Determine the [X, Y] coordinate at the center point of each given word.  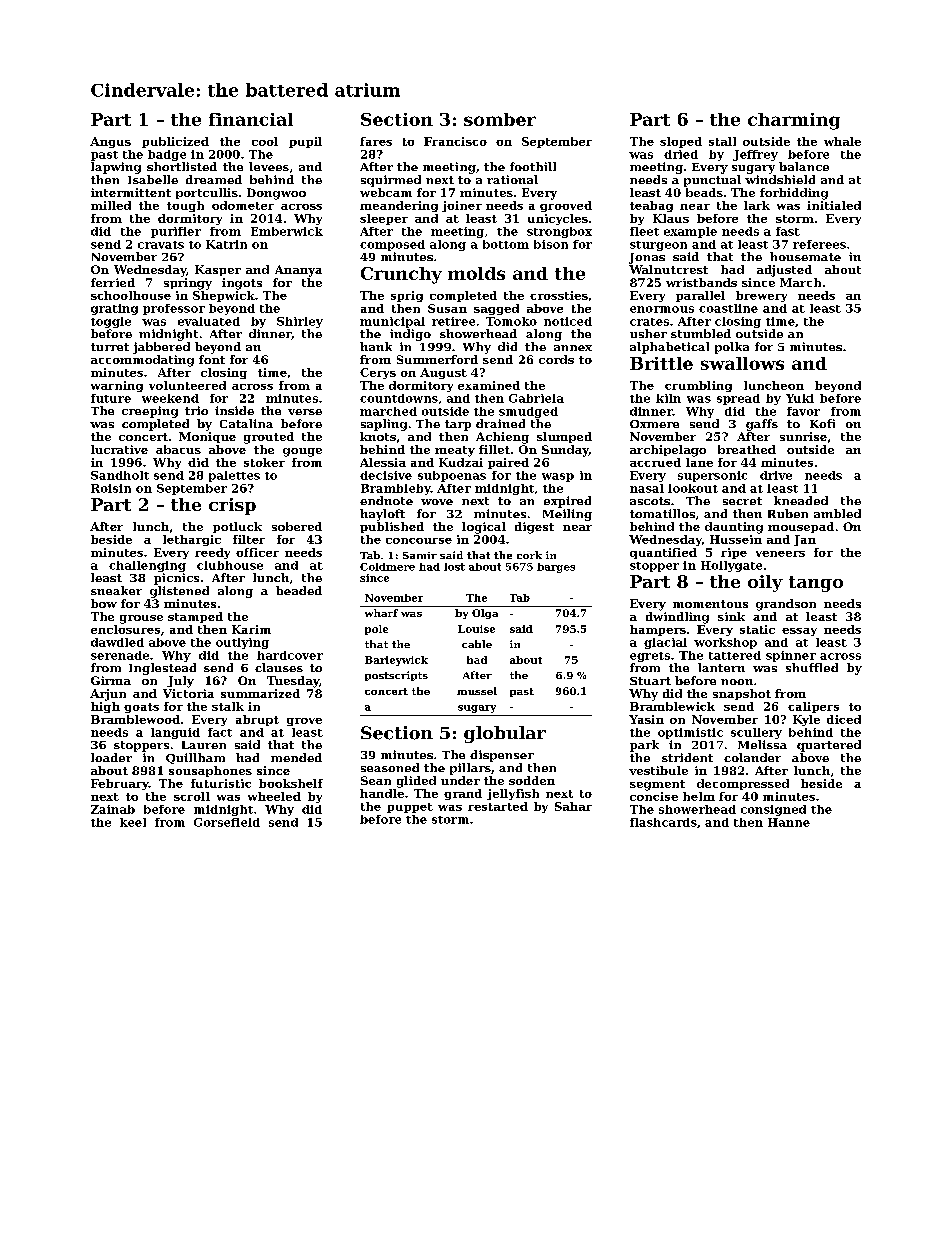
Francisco [455, 141]
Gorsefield [227, 822]
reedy [212, 553]
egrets [650, 657]
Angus [110, 142]
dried [681, 154]
